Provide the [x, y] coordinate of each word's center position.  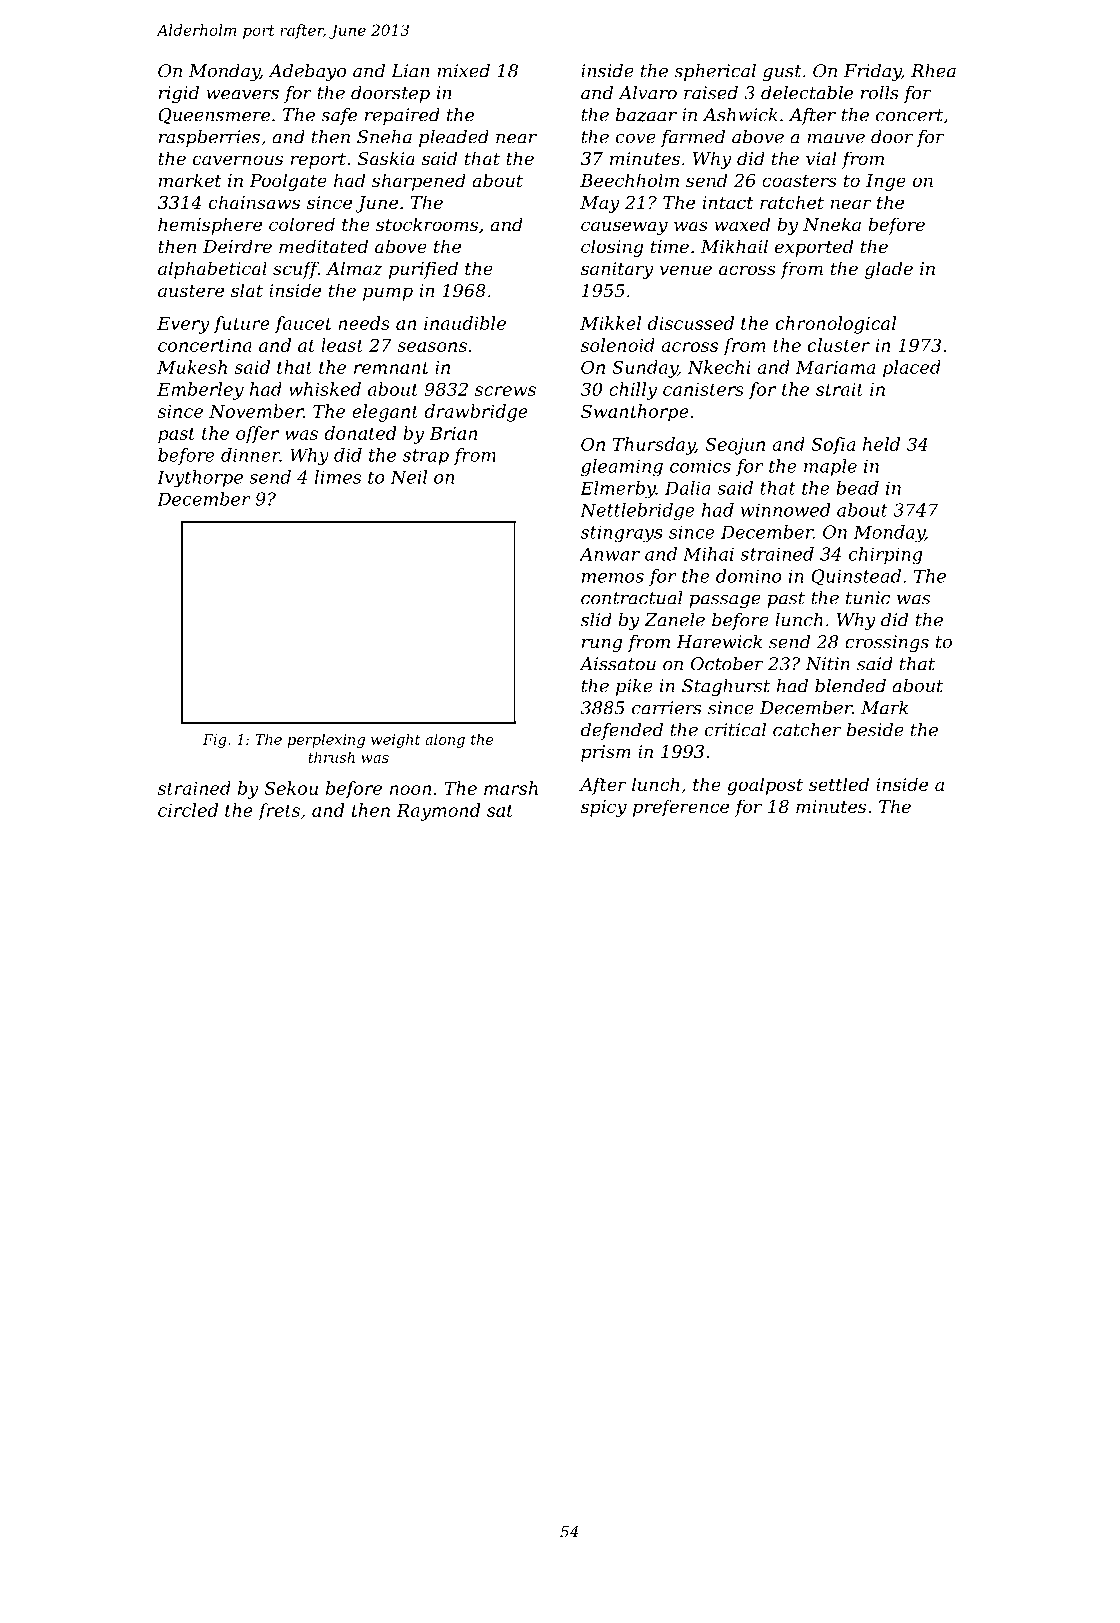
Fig [215, 741]
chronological [836, 325]
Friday [872, 72]
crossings [887, 643]
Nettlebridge [637, 512]
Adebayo [307, 72]
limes [338, 477]
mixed [463, 71]
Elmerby [618, 490]
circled [188, 810]
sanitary [617, 270]
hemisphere [210, 226]
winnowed [786, 510]
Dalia [687, 488]
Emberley [200, 391]
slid [596, 620]
